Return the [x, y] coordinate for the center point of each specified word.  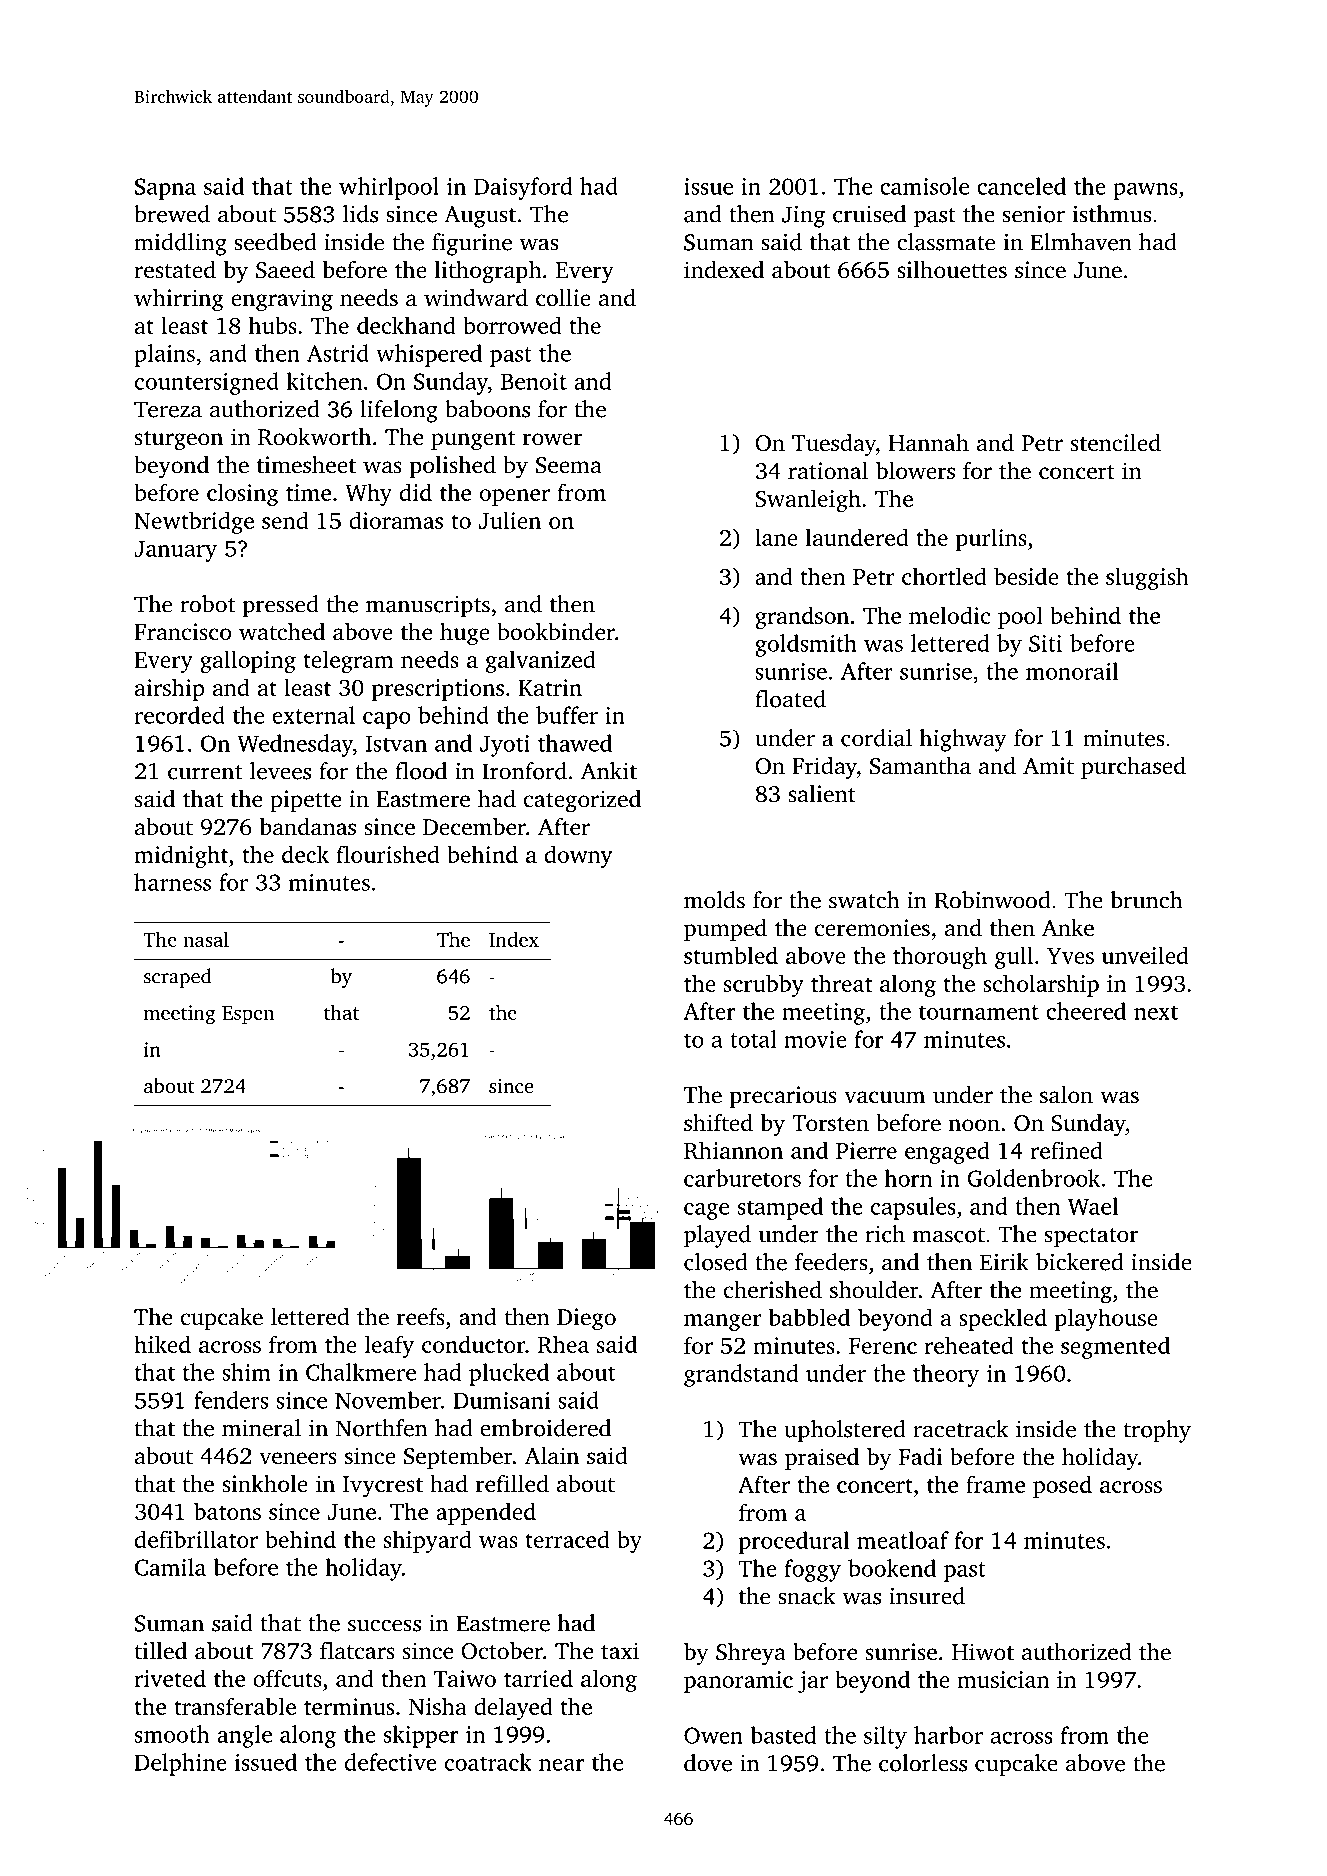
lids [360, 214]
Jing [803, 216]
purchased [1133, 768]
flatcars [357, 1651]
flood [421, 771]
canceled [1021, 186]
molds [714, 900]
